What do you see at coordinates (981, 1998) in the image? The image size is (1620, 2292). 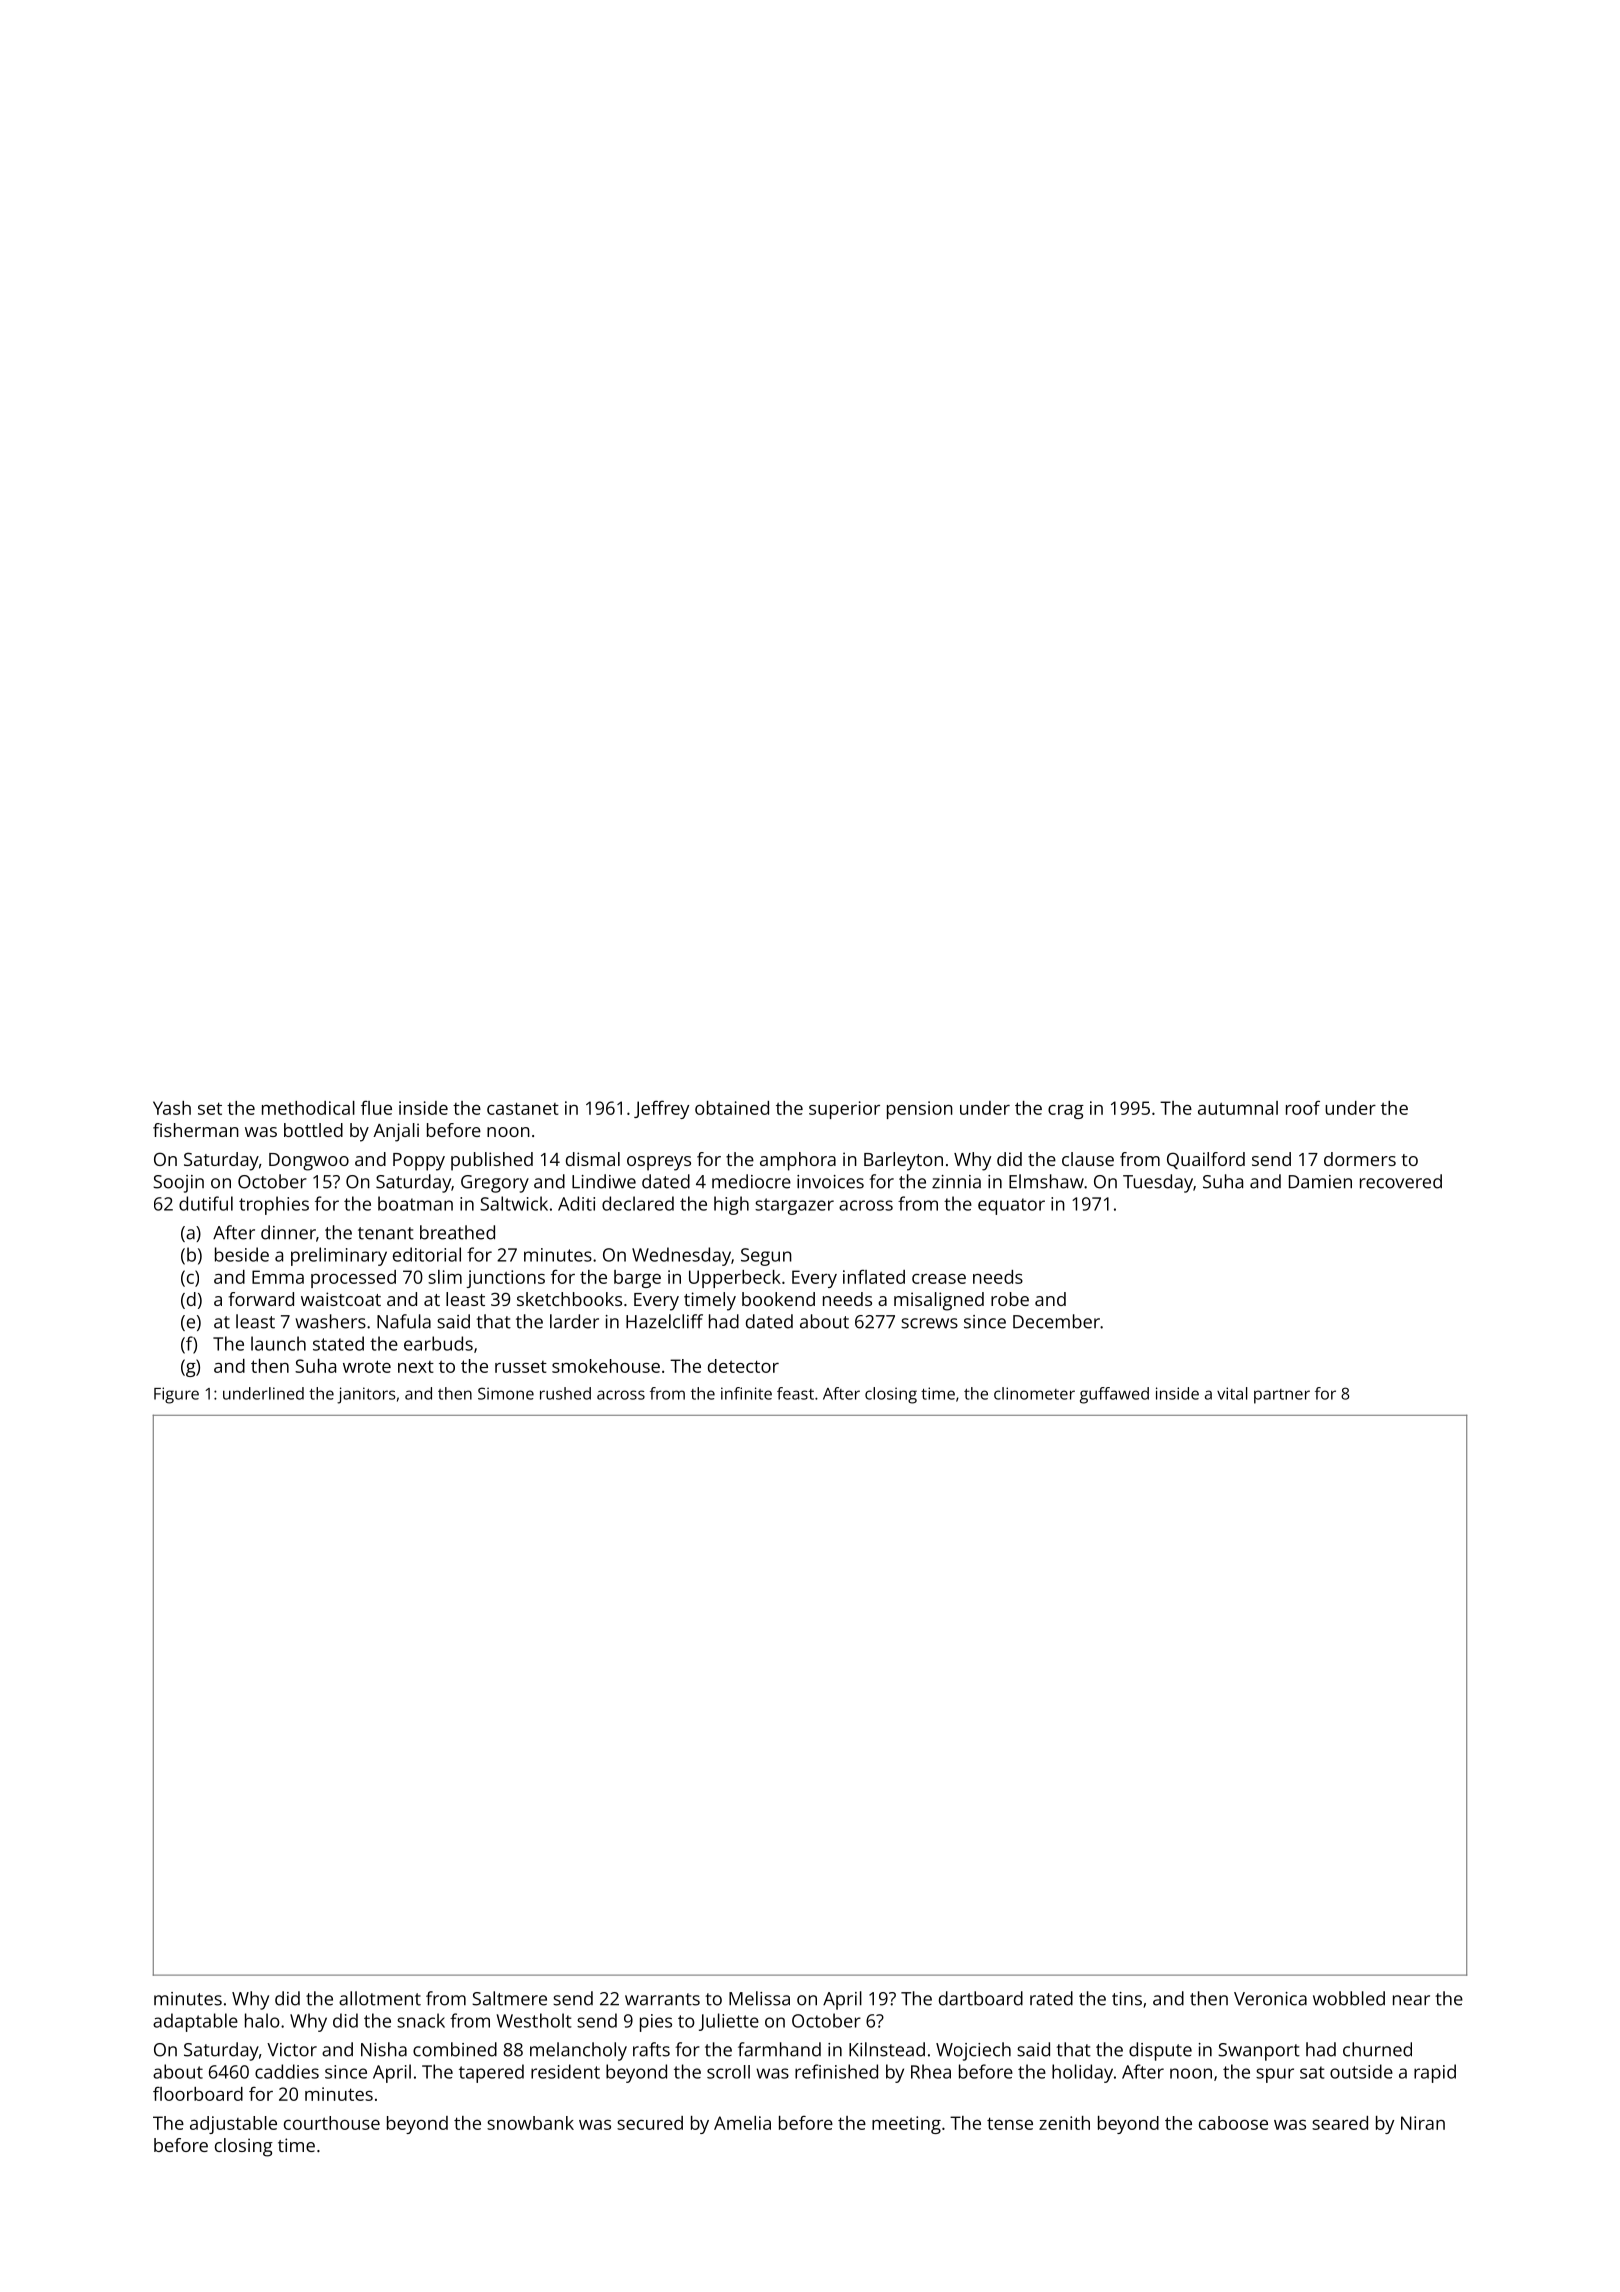 I see `dartboard` at bounding box center [981, 1998].
